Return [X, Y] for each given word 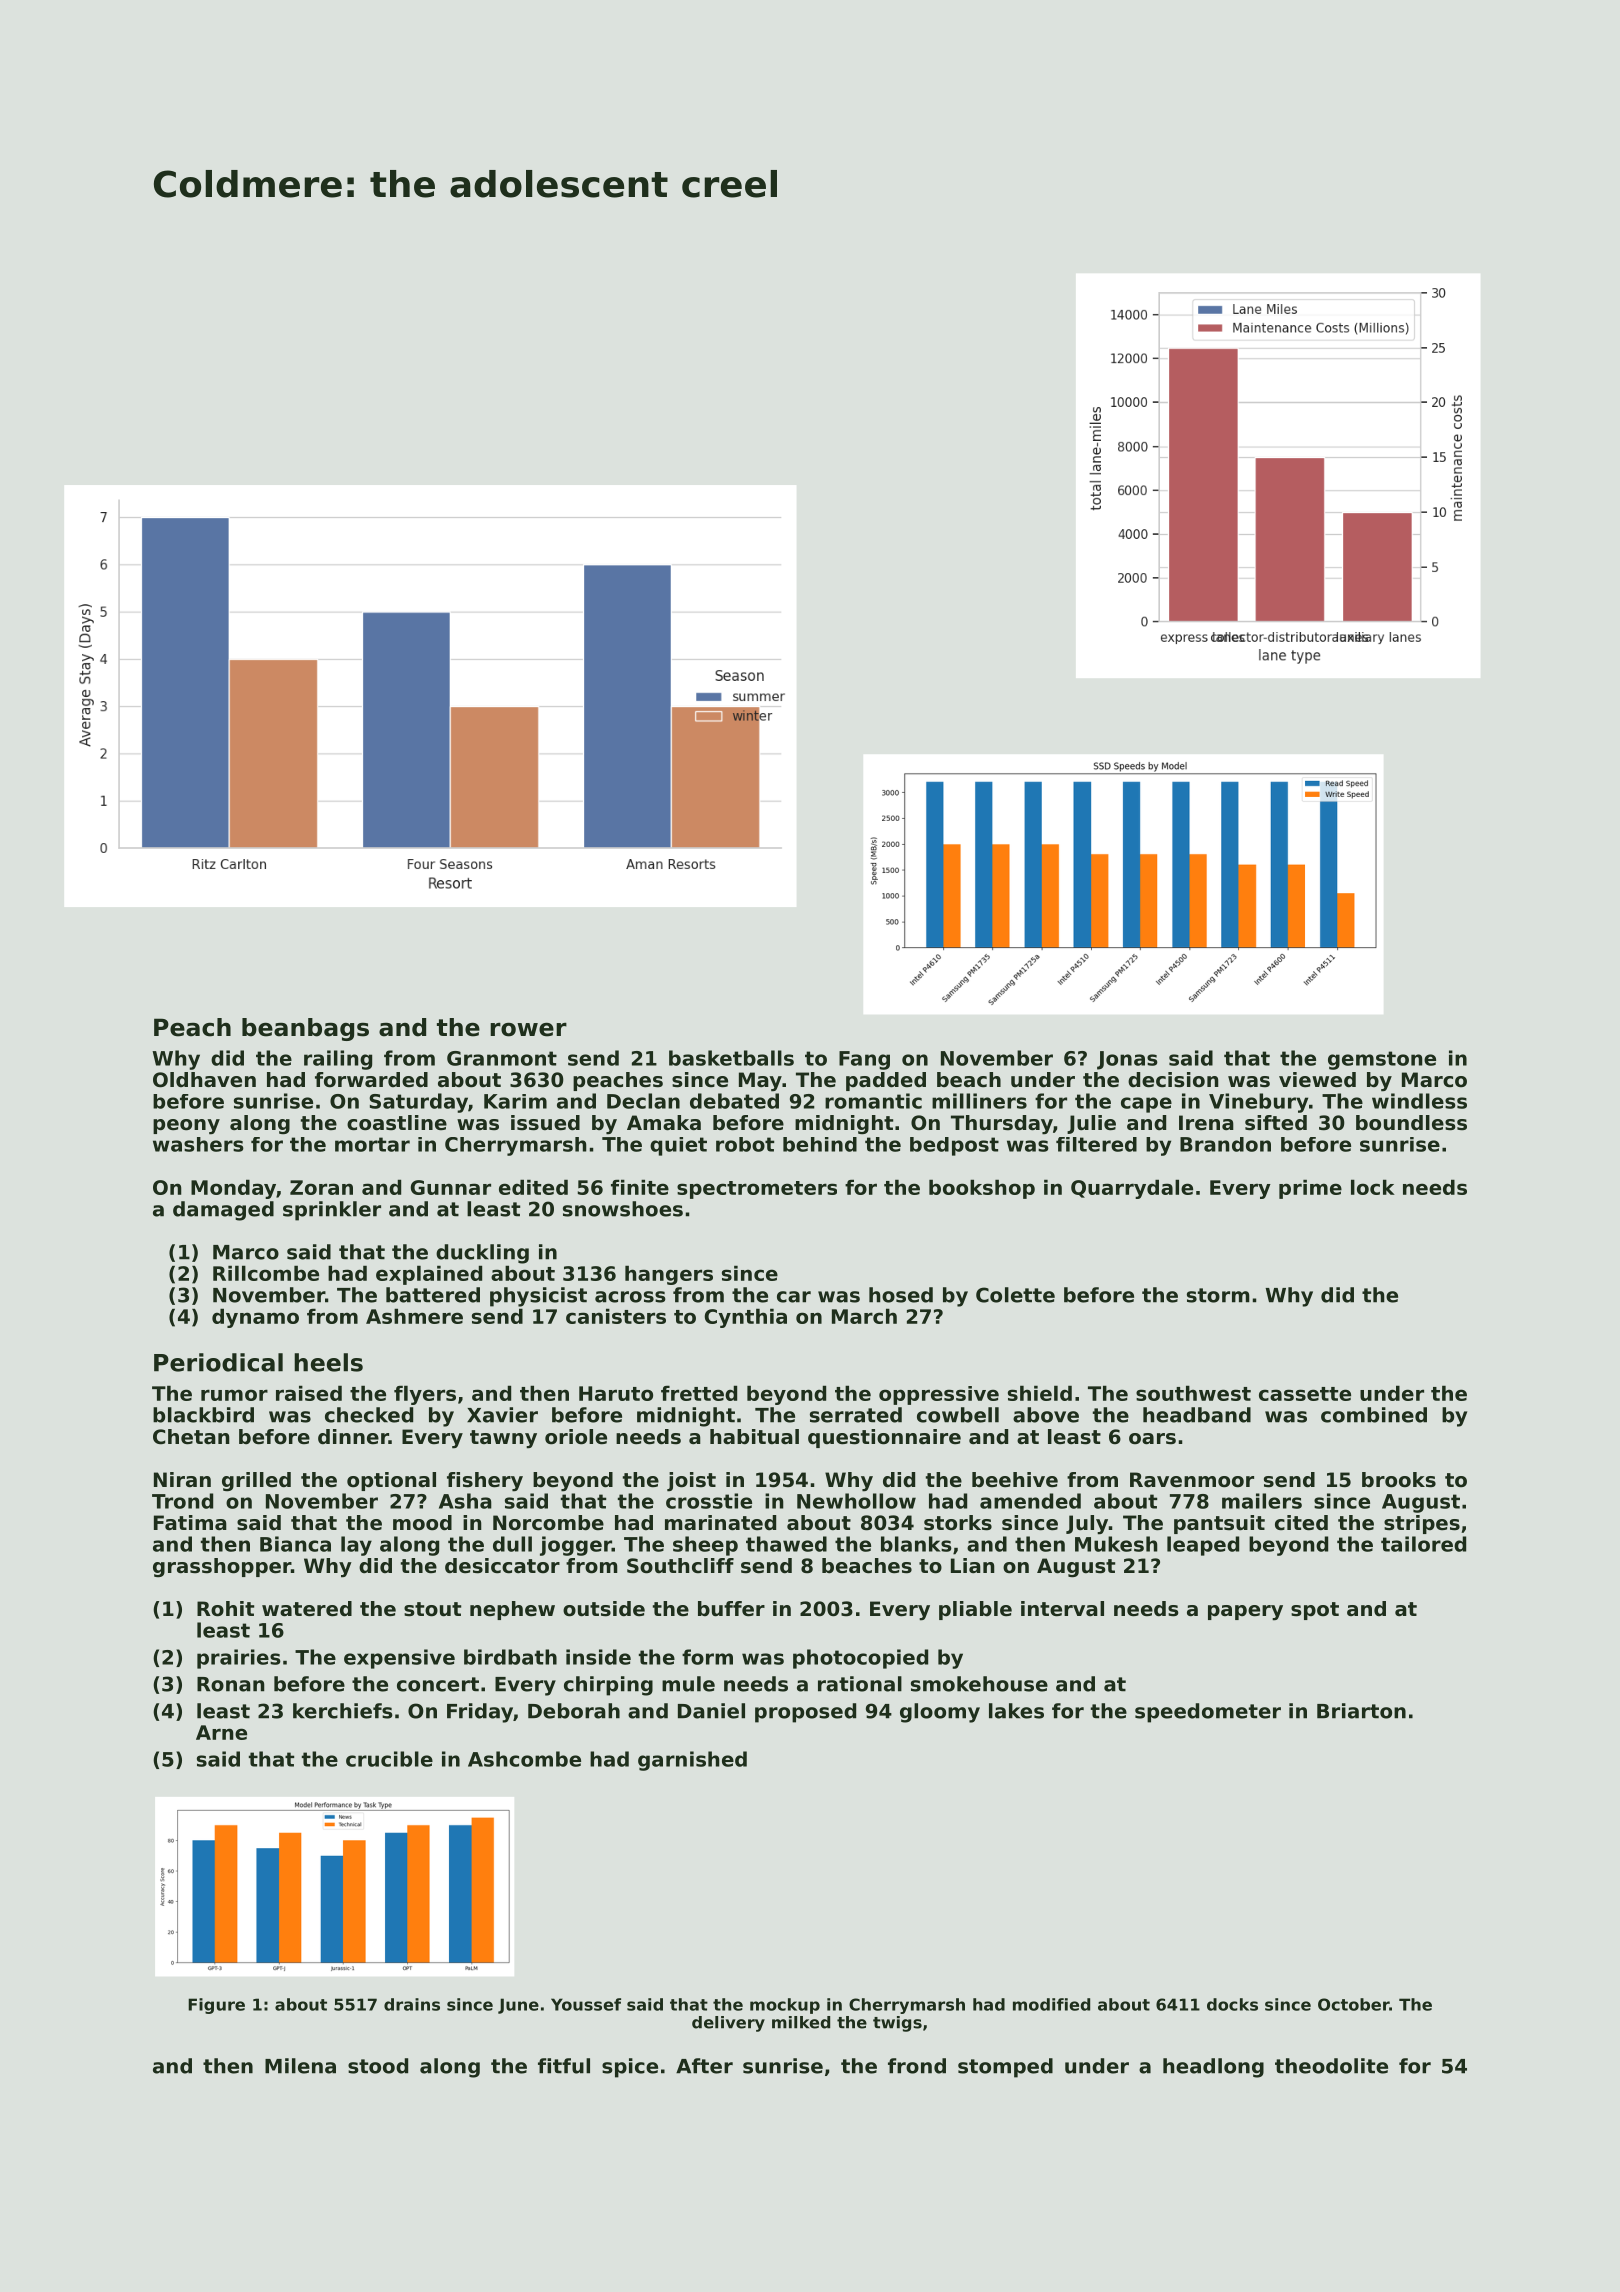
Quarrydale [1132, 1189]
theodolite [1331, 2066]
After [704, 2066]
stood [378, 2066]
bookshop [982, 1189]
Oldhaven [204, 1080]
